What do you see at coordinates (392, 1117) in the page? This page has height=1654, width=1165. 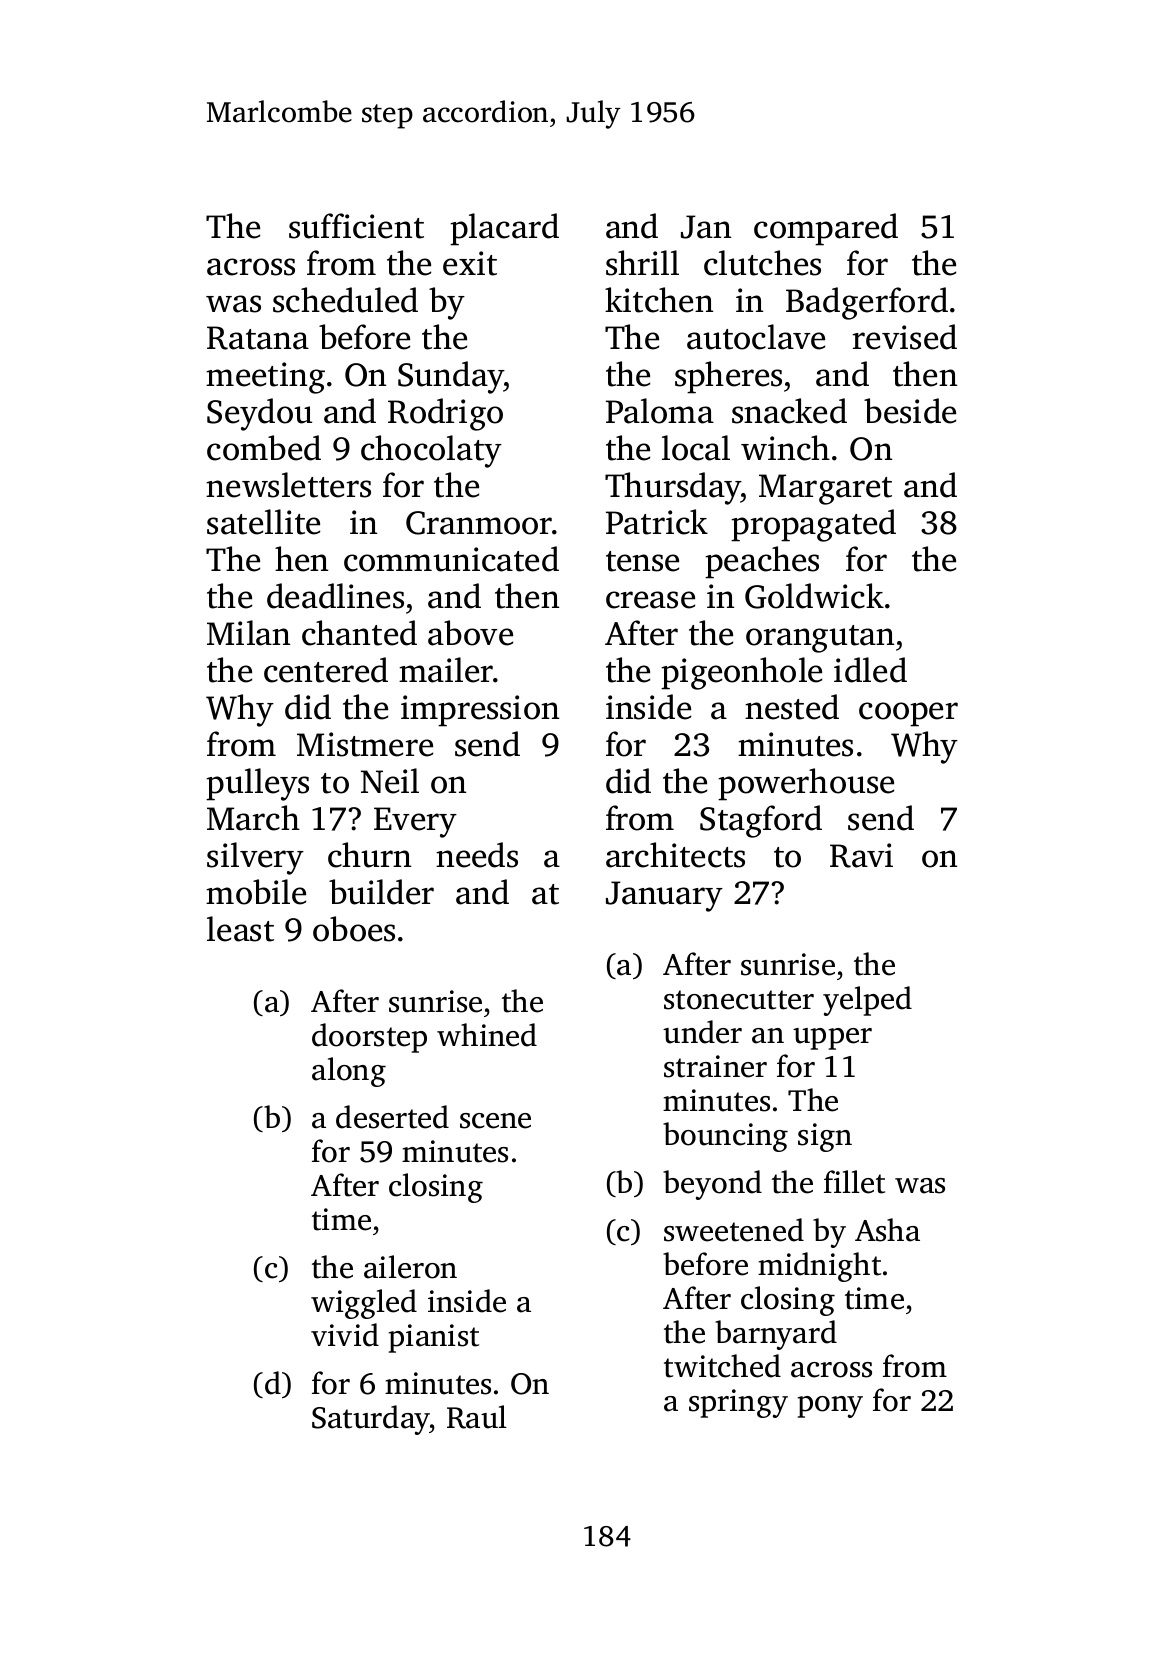 I see `deserted` at bounding box center [392, 1117].
